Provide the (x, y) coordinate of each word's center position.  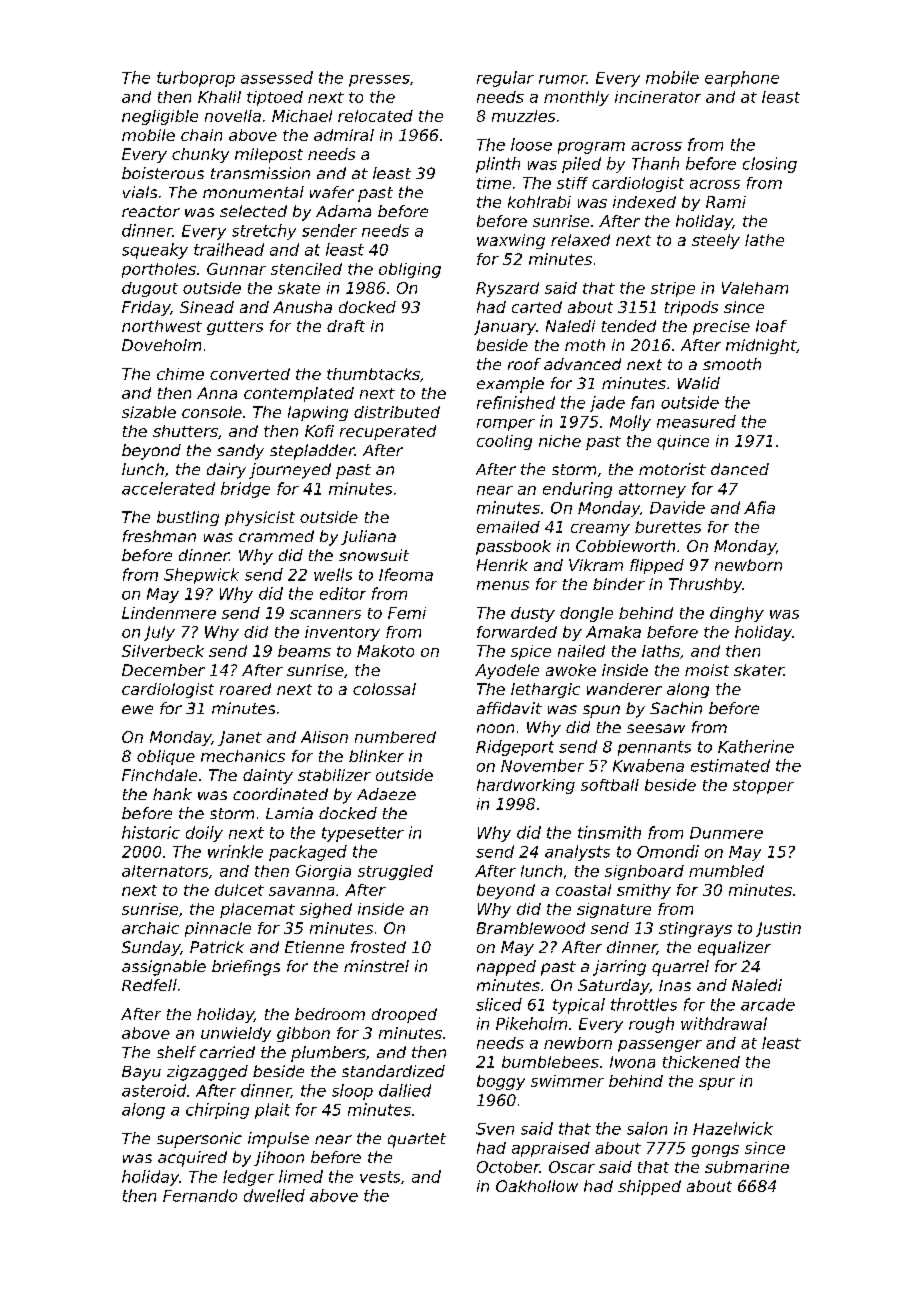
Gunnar (236, 269)
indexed (644, 202)
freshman (159, 536)
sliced (499, 1004)
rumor (563, 79)
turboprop (196, 79)
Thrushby (705, 585)
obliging (410, 270)
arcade (768, 1004)
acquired (192, 1159)
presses (379, 81)
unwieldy (236, 1034)
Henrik (502, 565)
